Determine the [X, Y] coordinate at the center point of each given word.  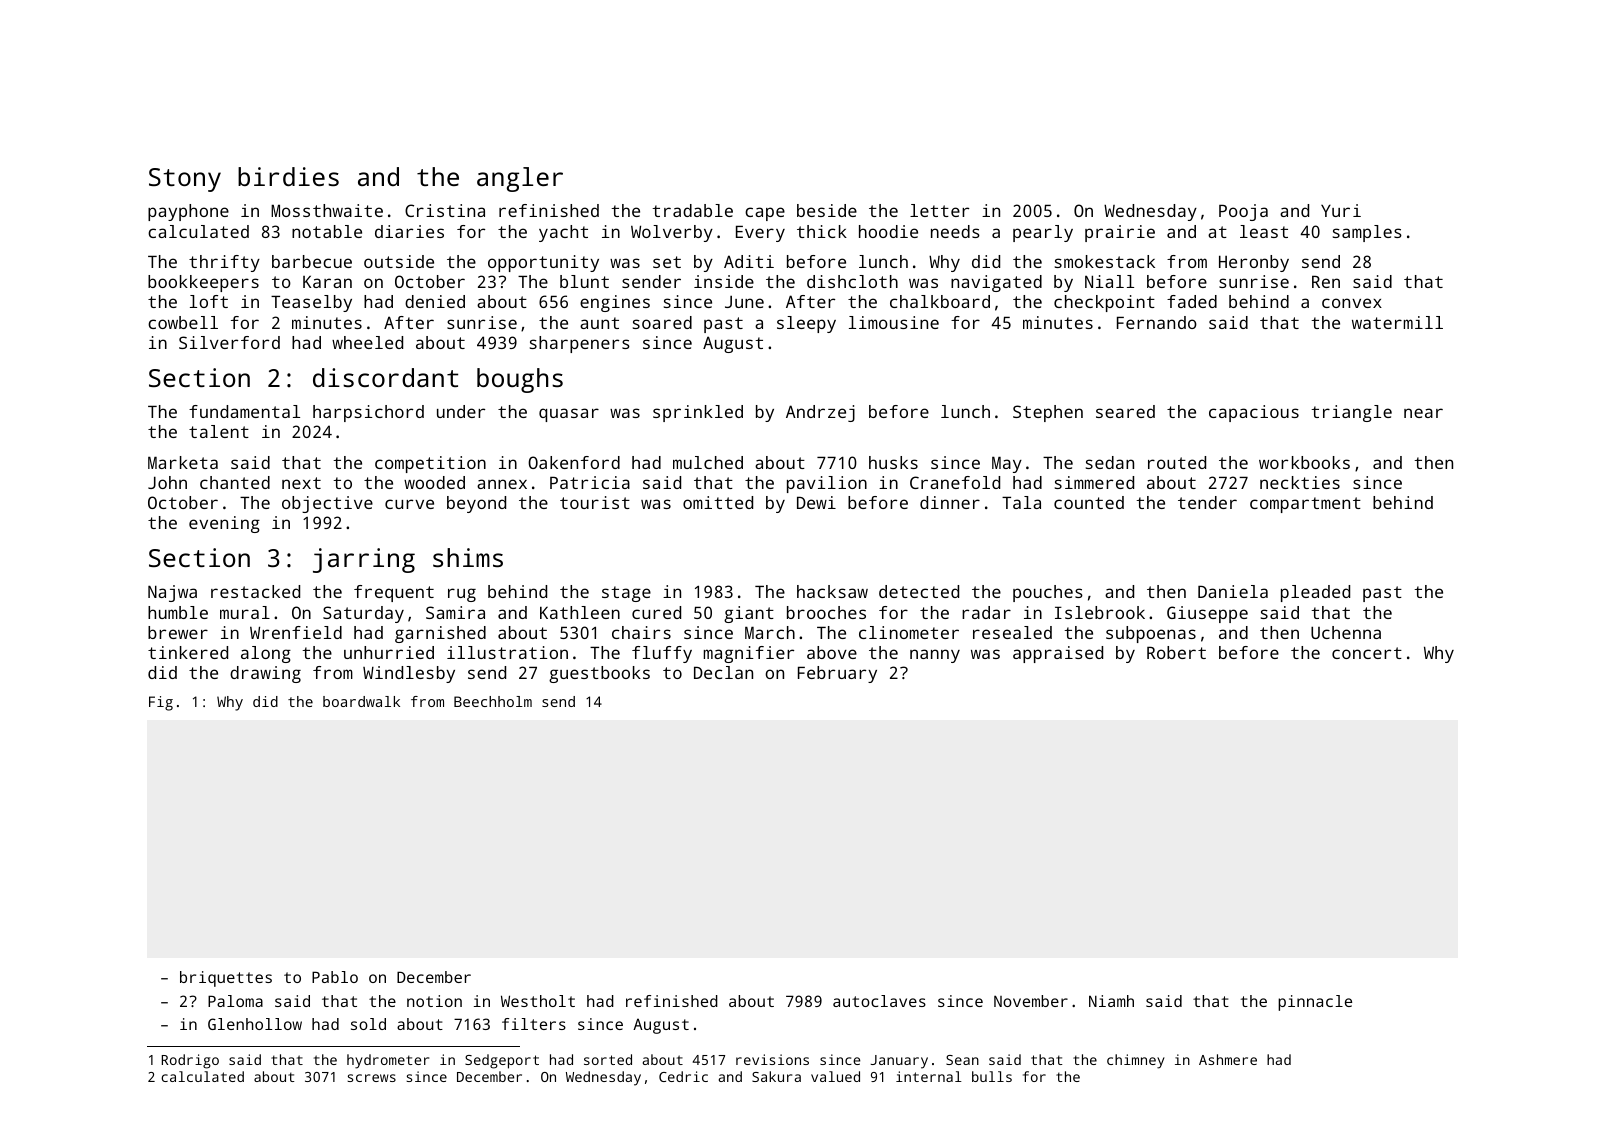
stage [626, 594]
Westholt [538, 1001]
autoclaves [879, 1001]
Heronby [1254, 263]
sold [368, 1024]
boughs [520, 380]
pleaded [1315, 593]
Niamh [1111, 1001]
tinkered [188, 652]
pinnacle [1315, 1003]
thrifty [224, 263]
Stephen [1048, 413]
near [1423, 413]
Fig [161, 703]
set [667, 262]
